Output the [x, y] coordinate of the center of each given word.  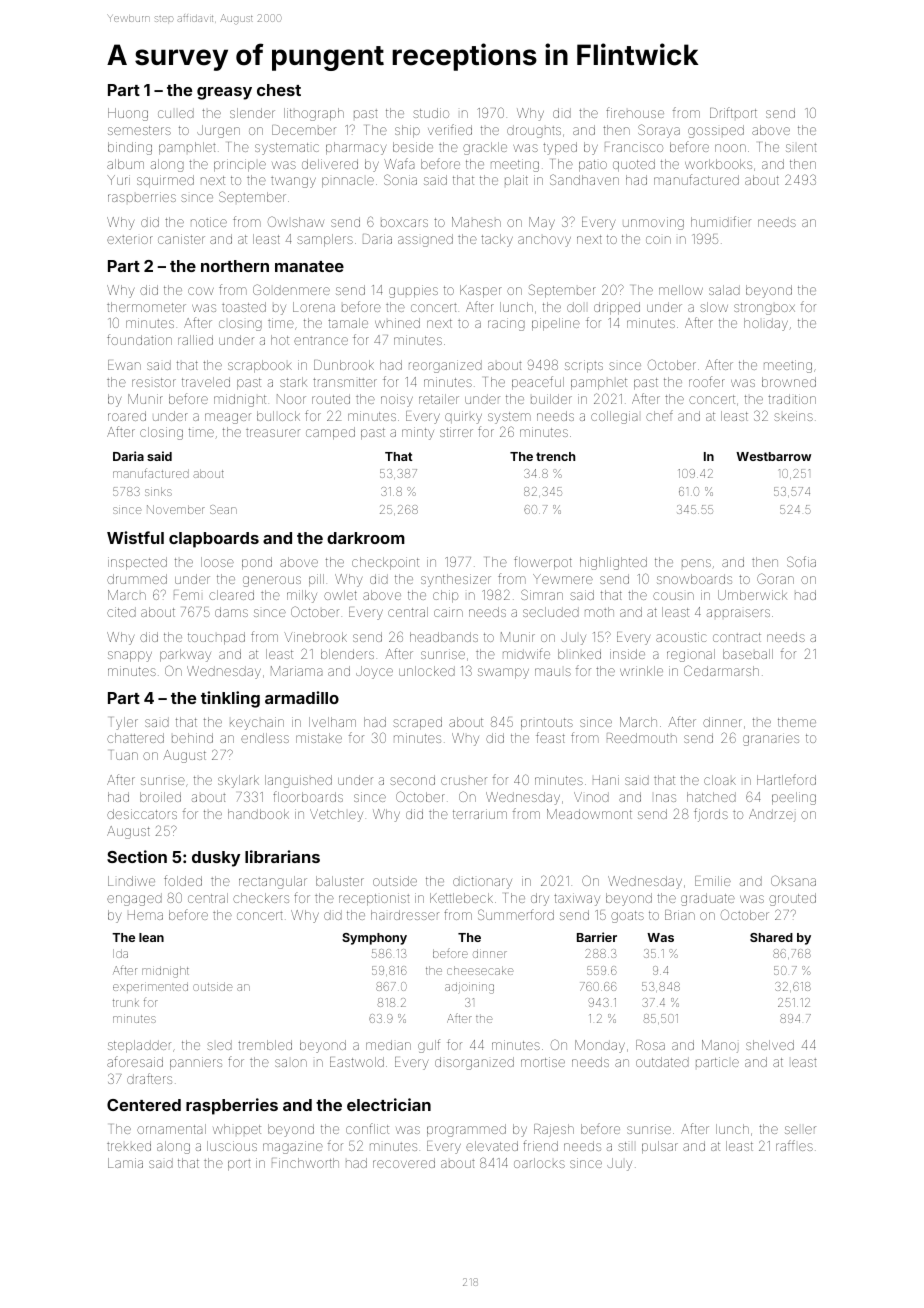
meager [228, 418]
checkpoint [385, 563]
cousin [673, 596]
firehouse [635, 112]
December [304, 130]
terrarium [480, 814]
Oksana [793, 880]
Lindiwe [131, 881]
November [176, 509]
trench [555, 456]
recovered [404, 1163]
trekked [129, 1146]
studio [431, 113]
